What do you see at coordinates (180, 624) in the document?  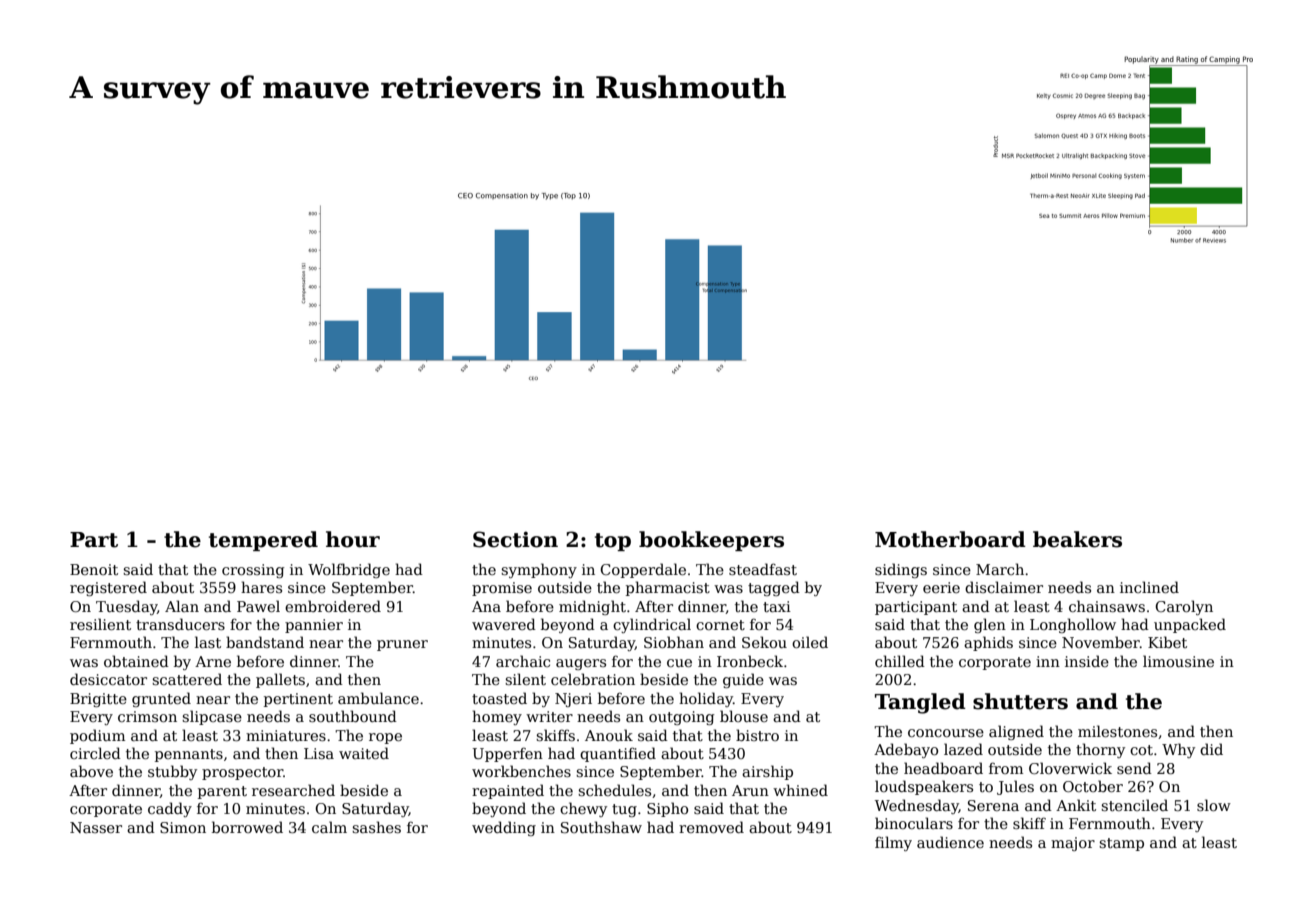 I see `transducers` at bounding box center [180, 624].
